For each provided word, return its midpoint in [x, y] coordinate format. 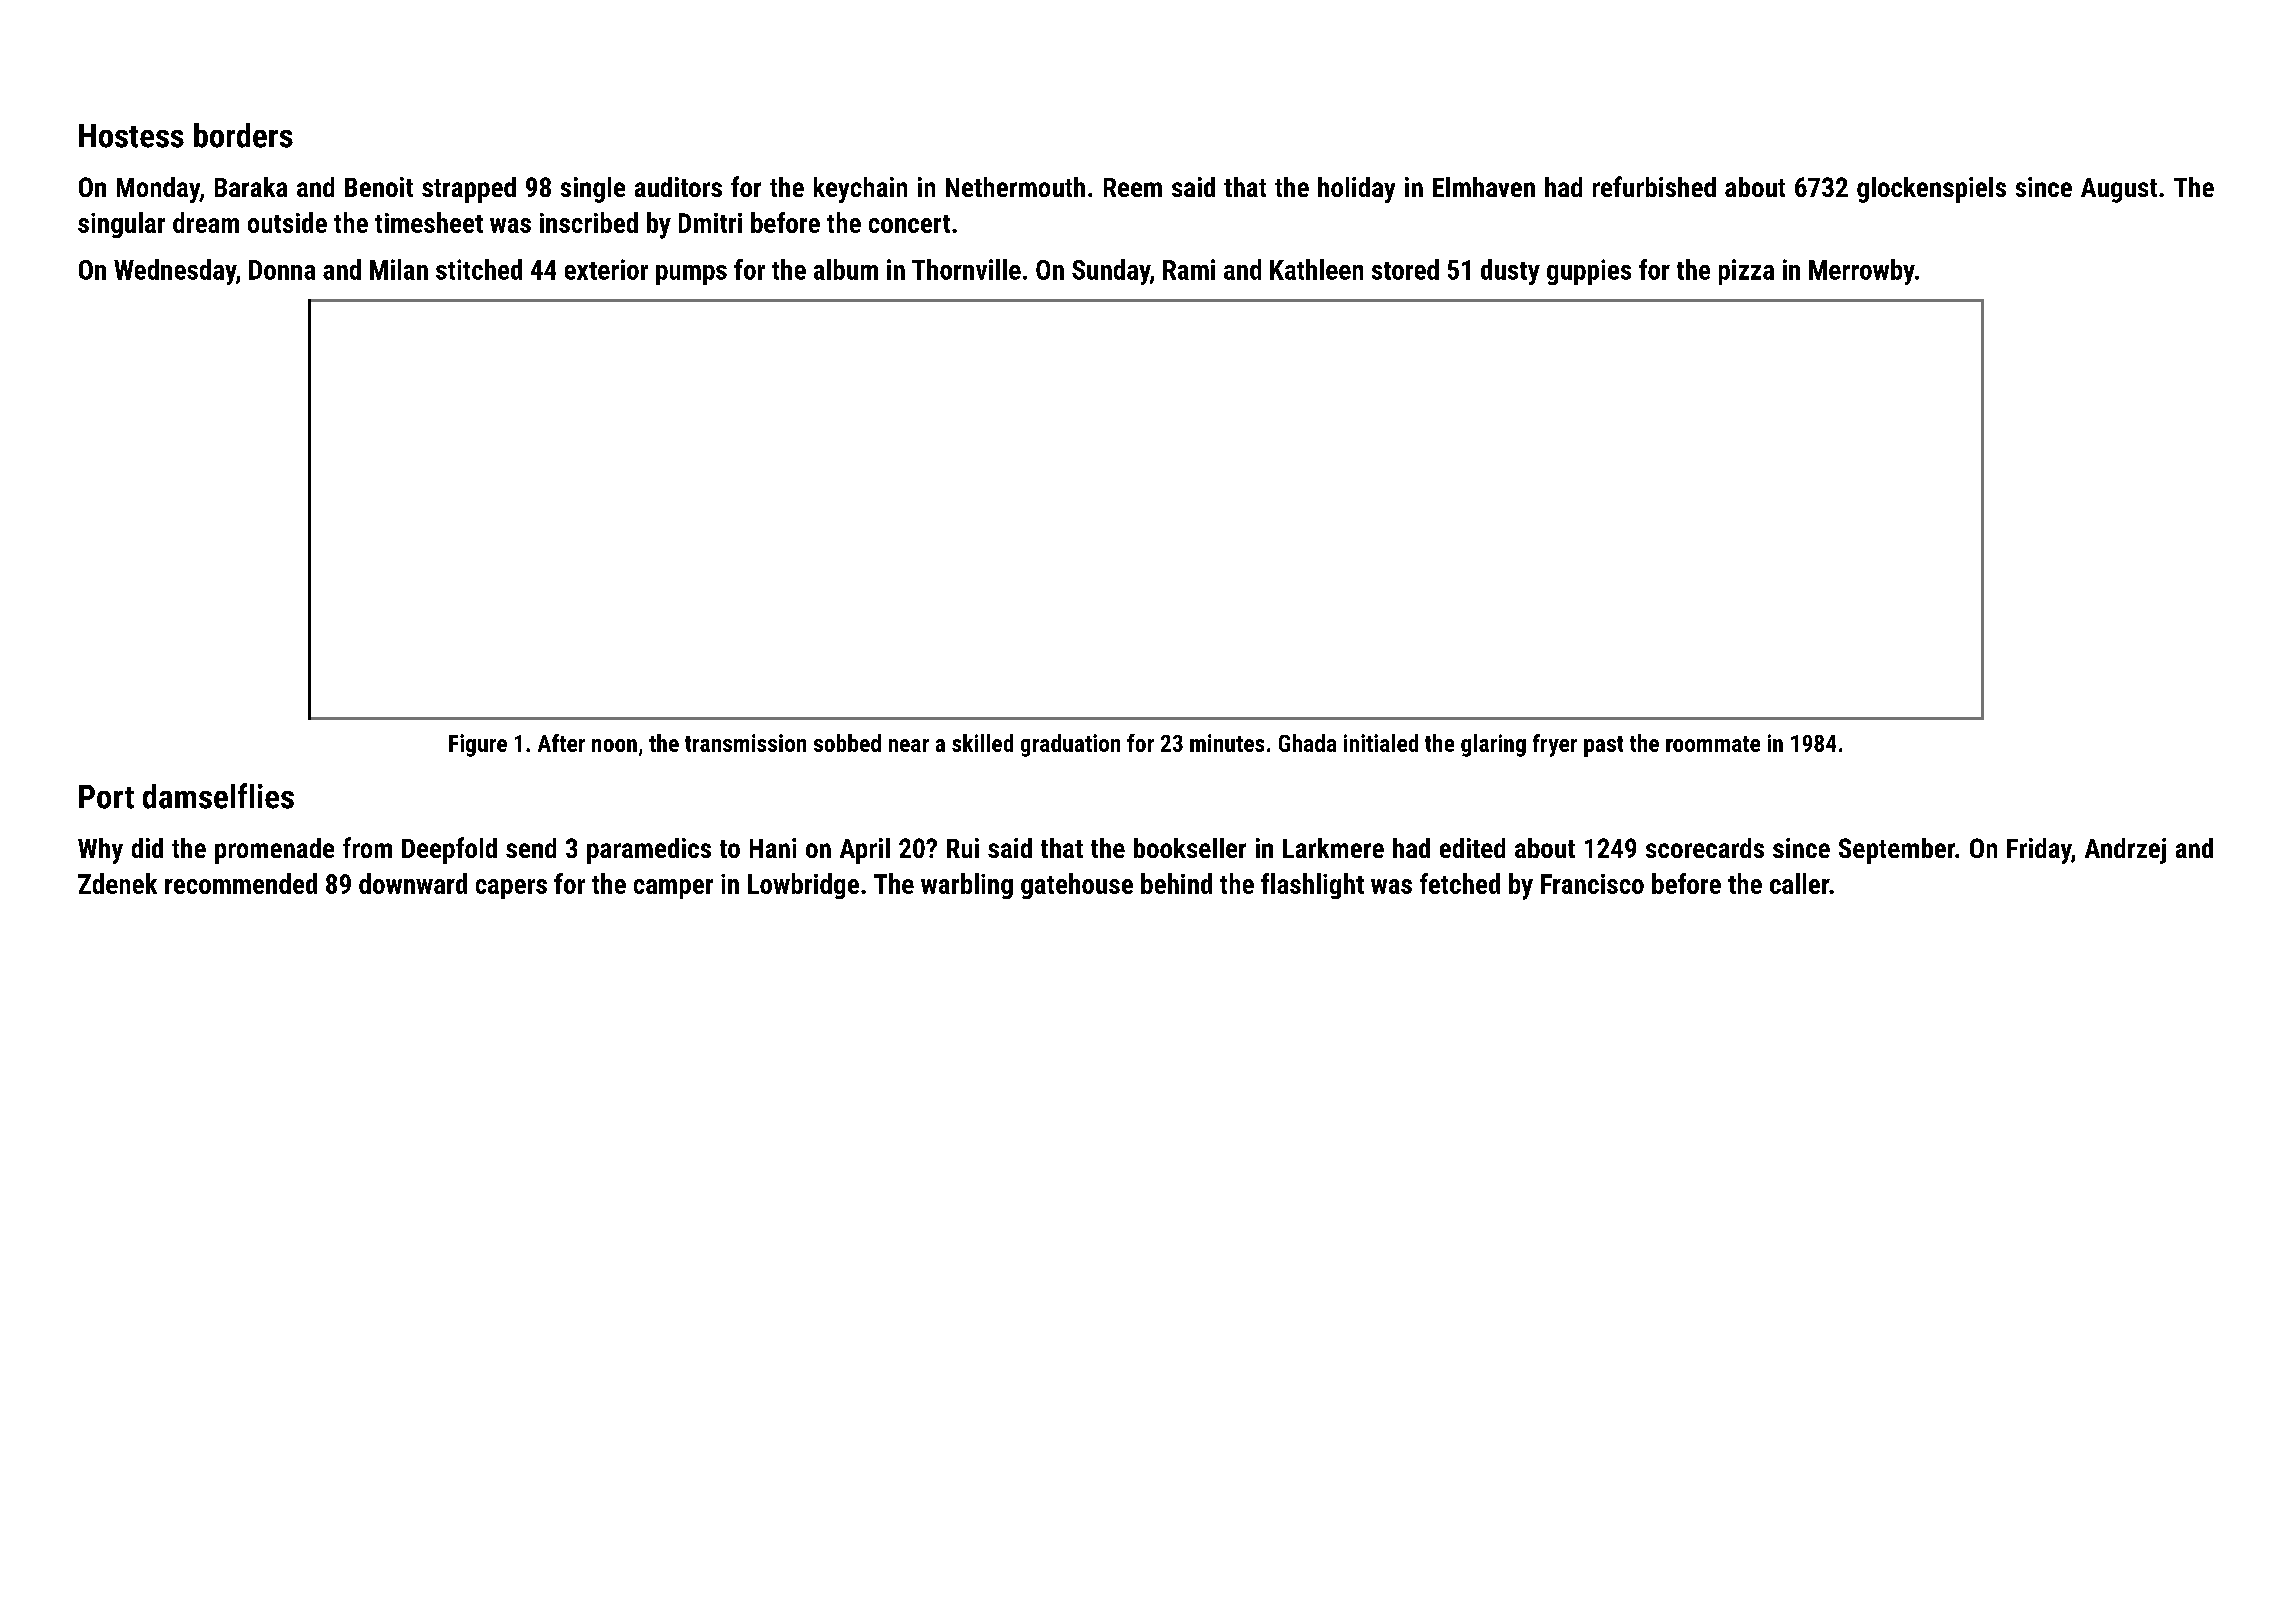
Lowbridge [803, 886]
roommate [1713, 744]
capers [511, 889]
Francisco [1592, 884]
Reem [1133, 187]
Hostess [131, 136]
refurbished [1654, 186]
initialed [1381, 743]
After [561, 743]
